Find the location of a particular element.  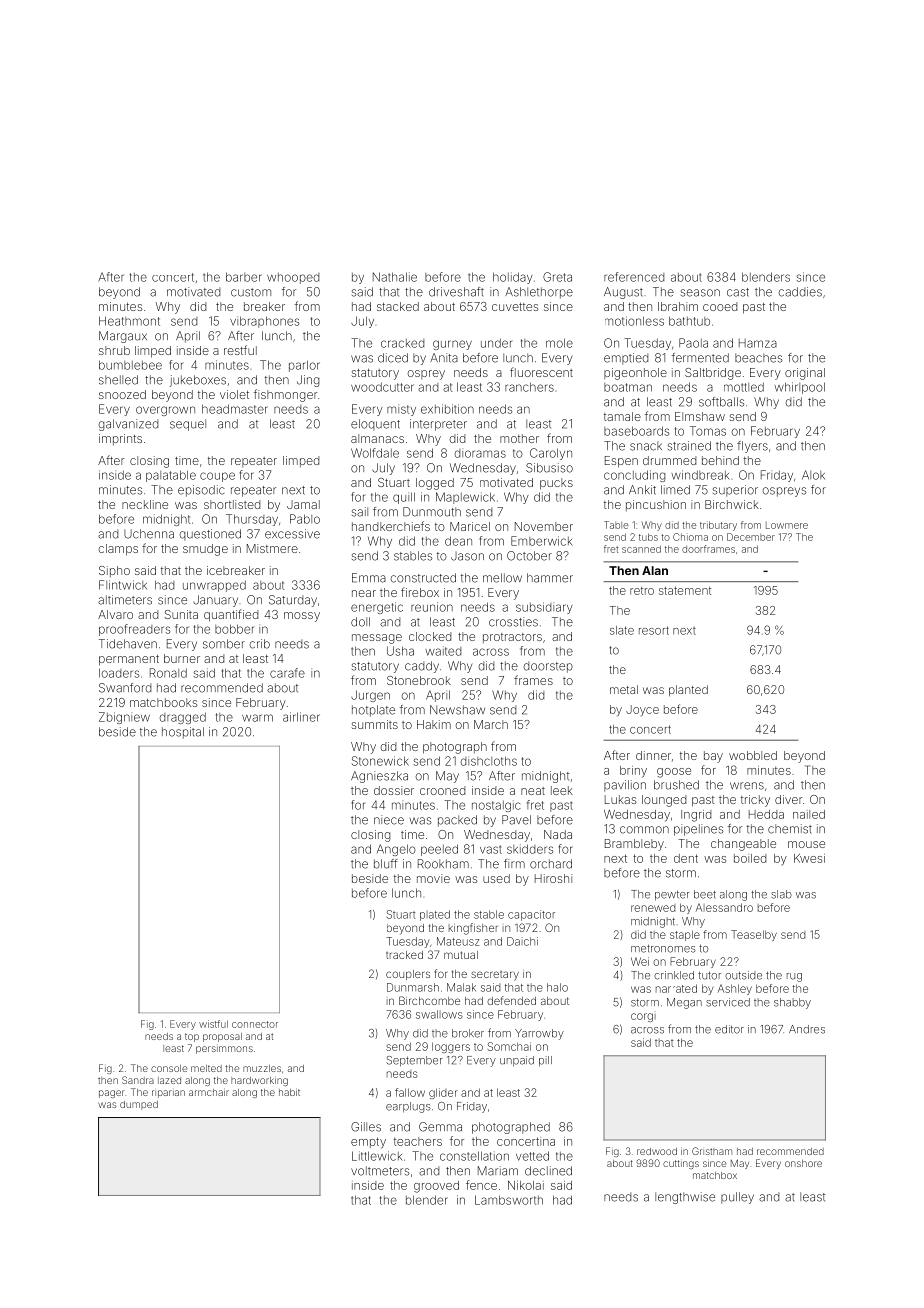

doorstep is located at coordinates (548, 667).
